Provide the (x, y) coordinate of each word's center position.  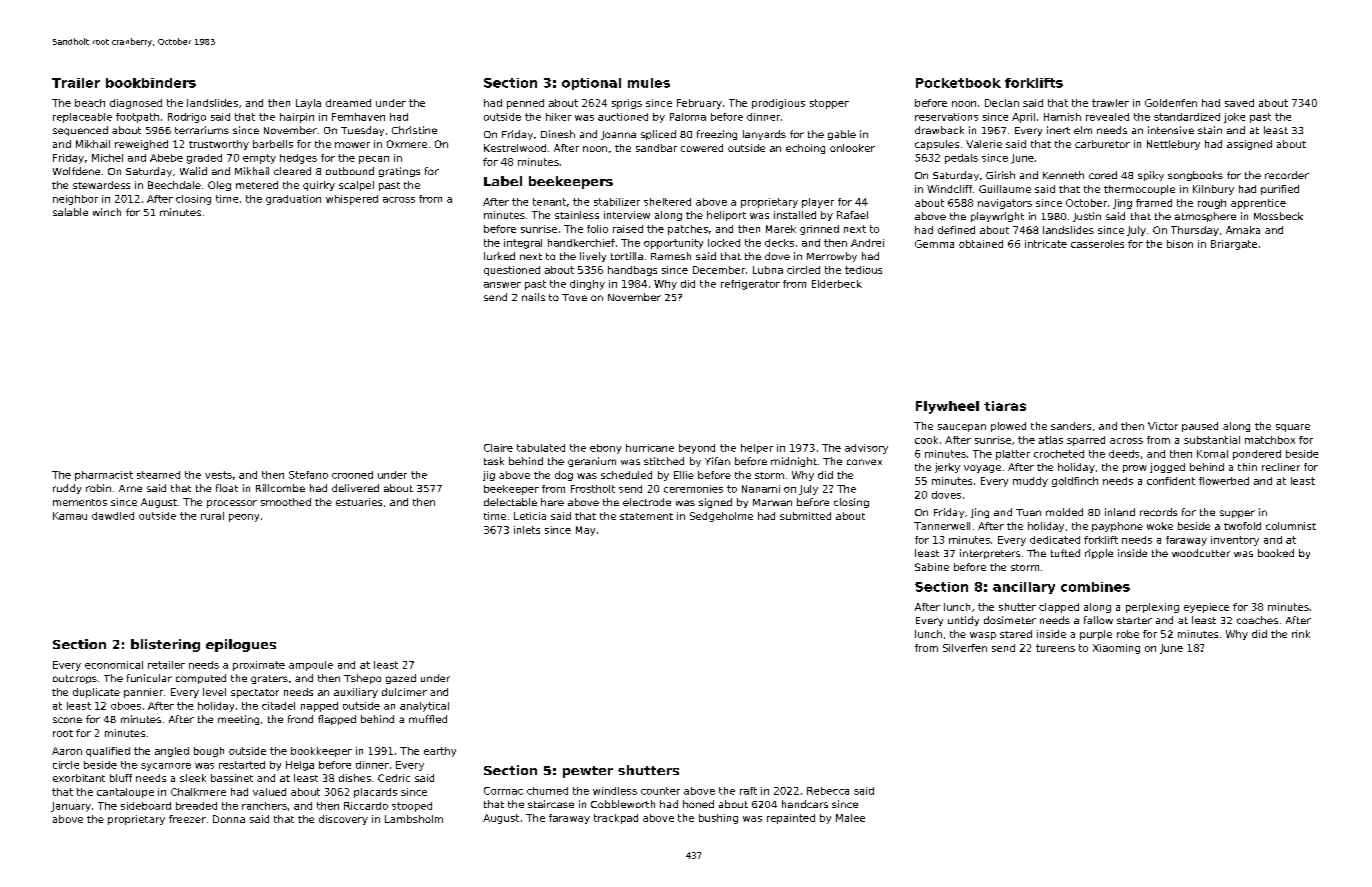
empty (259, 159)
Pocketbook (958, 83)
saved (1239, 103)
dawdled (113, 516)
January (71, 807)
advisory (866, 449)
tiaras (1005, 406)
